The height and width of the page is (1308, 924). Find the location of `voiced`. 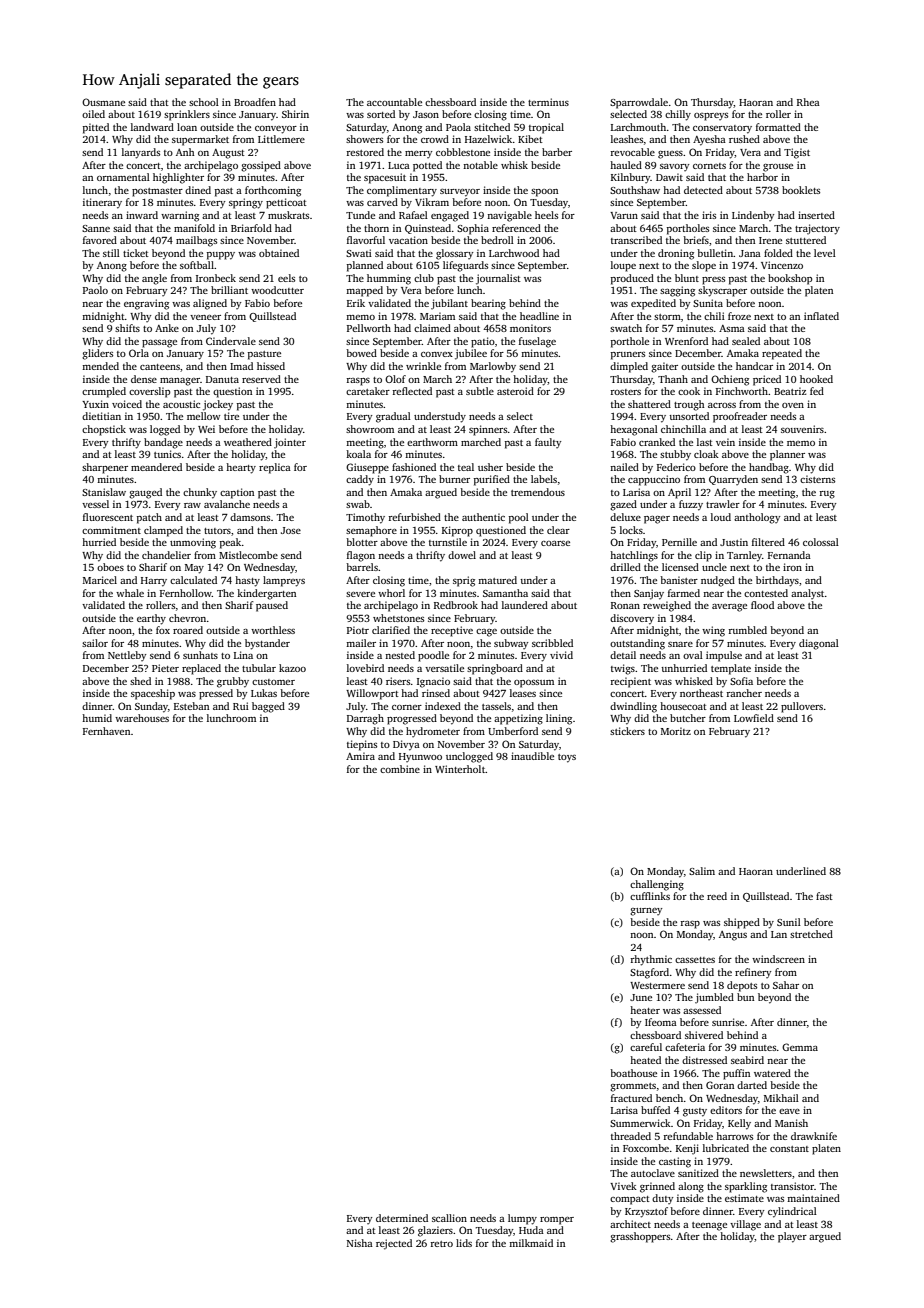

voiced is located at coordinates (127, 404).
